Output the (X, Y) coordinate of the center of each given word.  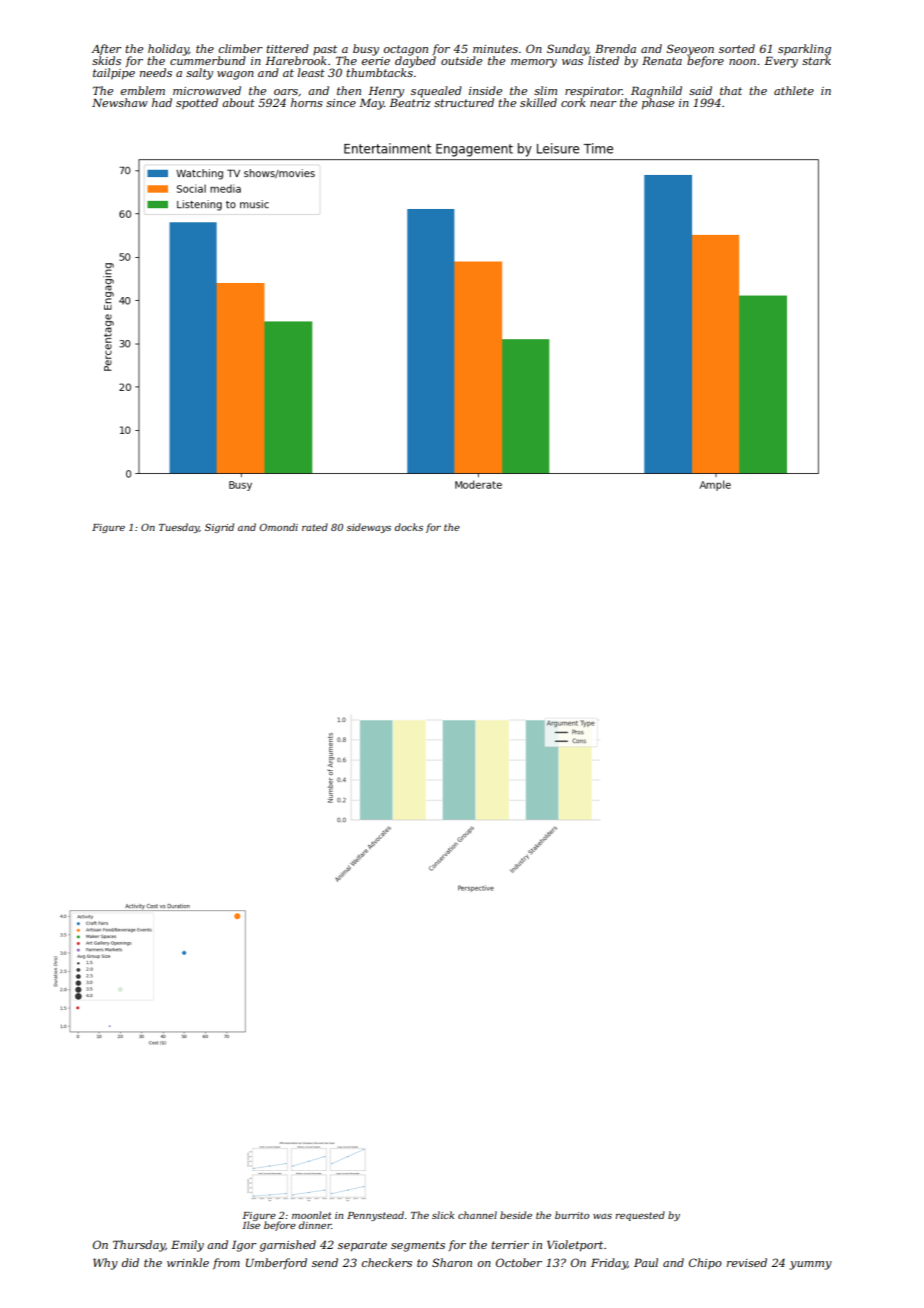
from (226, 1263)
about (238, 102)
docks (409, 527)
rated (315, 527)
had (162, 102)
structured (464, 102)
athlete (794, 90)
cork (573, 102)
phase (658, 104)
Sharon (452, 1262)
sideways (369, 528)
